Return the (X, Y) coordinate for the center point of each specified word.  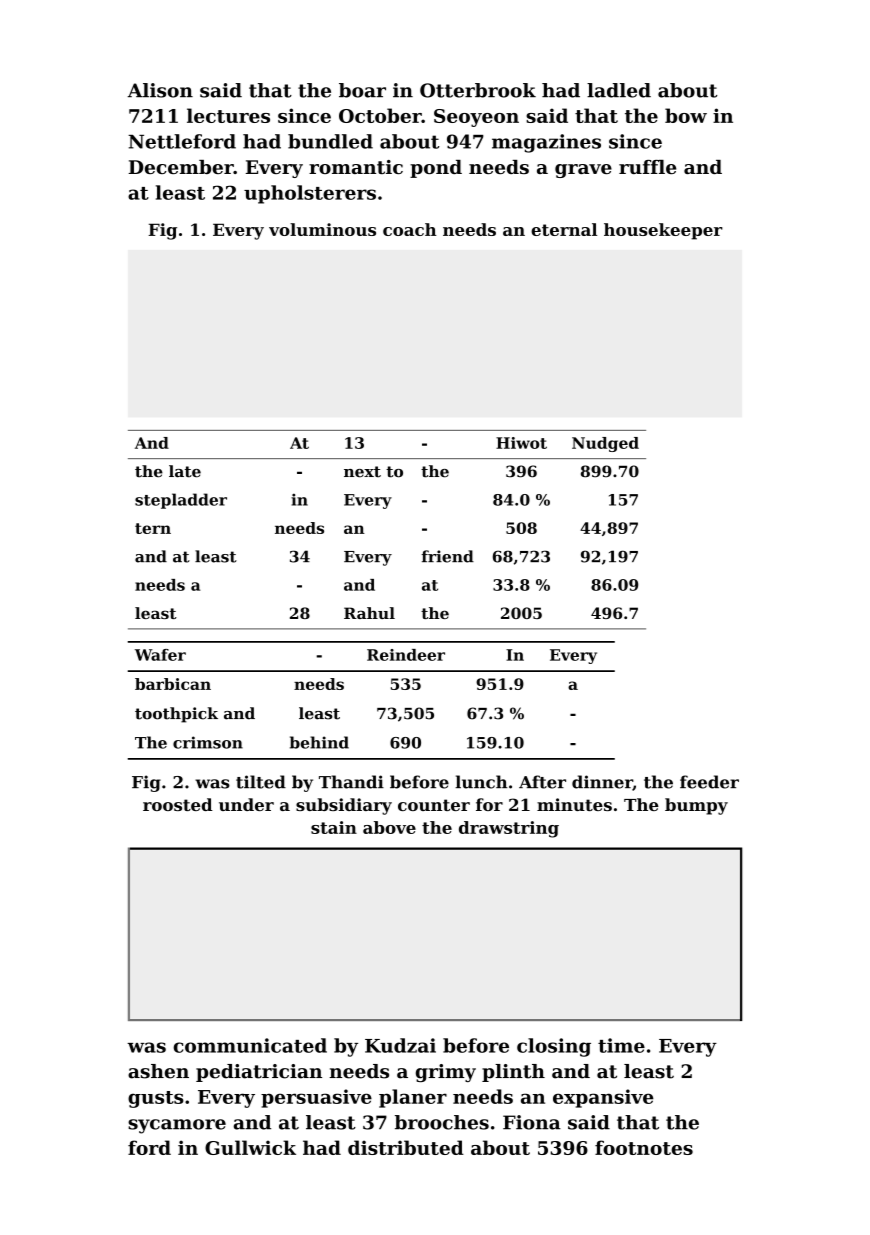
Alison (160, 90)
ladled (619, 90)
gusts (156, 1099)
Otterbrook (478, 90)
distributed (406, 1147)
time (621, 1045)
